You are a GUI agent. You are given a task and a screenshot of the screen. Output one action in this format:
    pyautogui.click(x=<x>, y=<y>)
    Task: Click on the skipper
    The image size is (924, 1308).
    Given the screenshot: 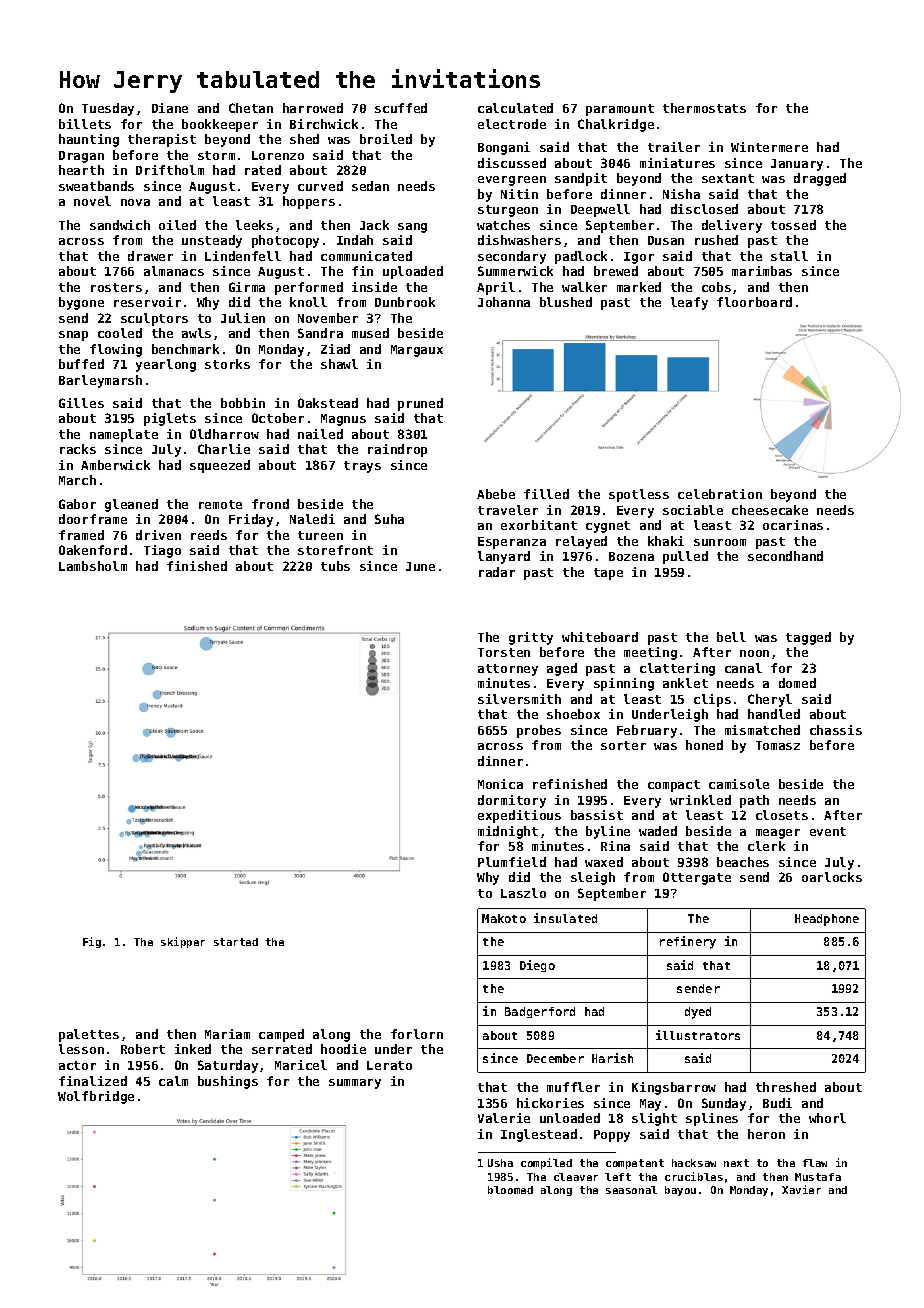 What is the action you would take?
    pyautogui.click(x=183, y=942)
